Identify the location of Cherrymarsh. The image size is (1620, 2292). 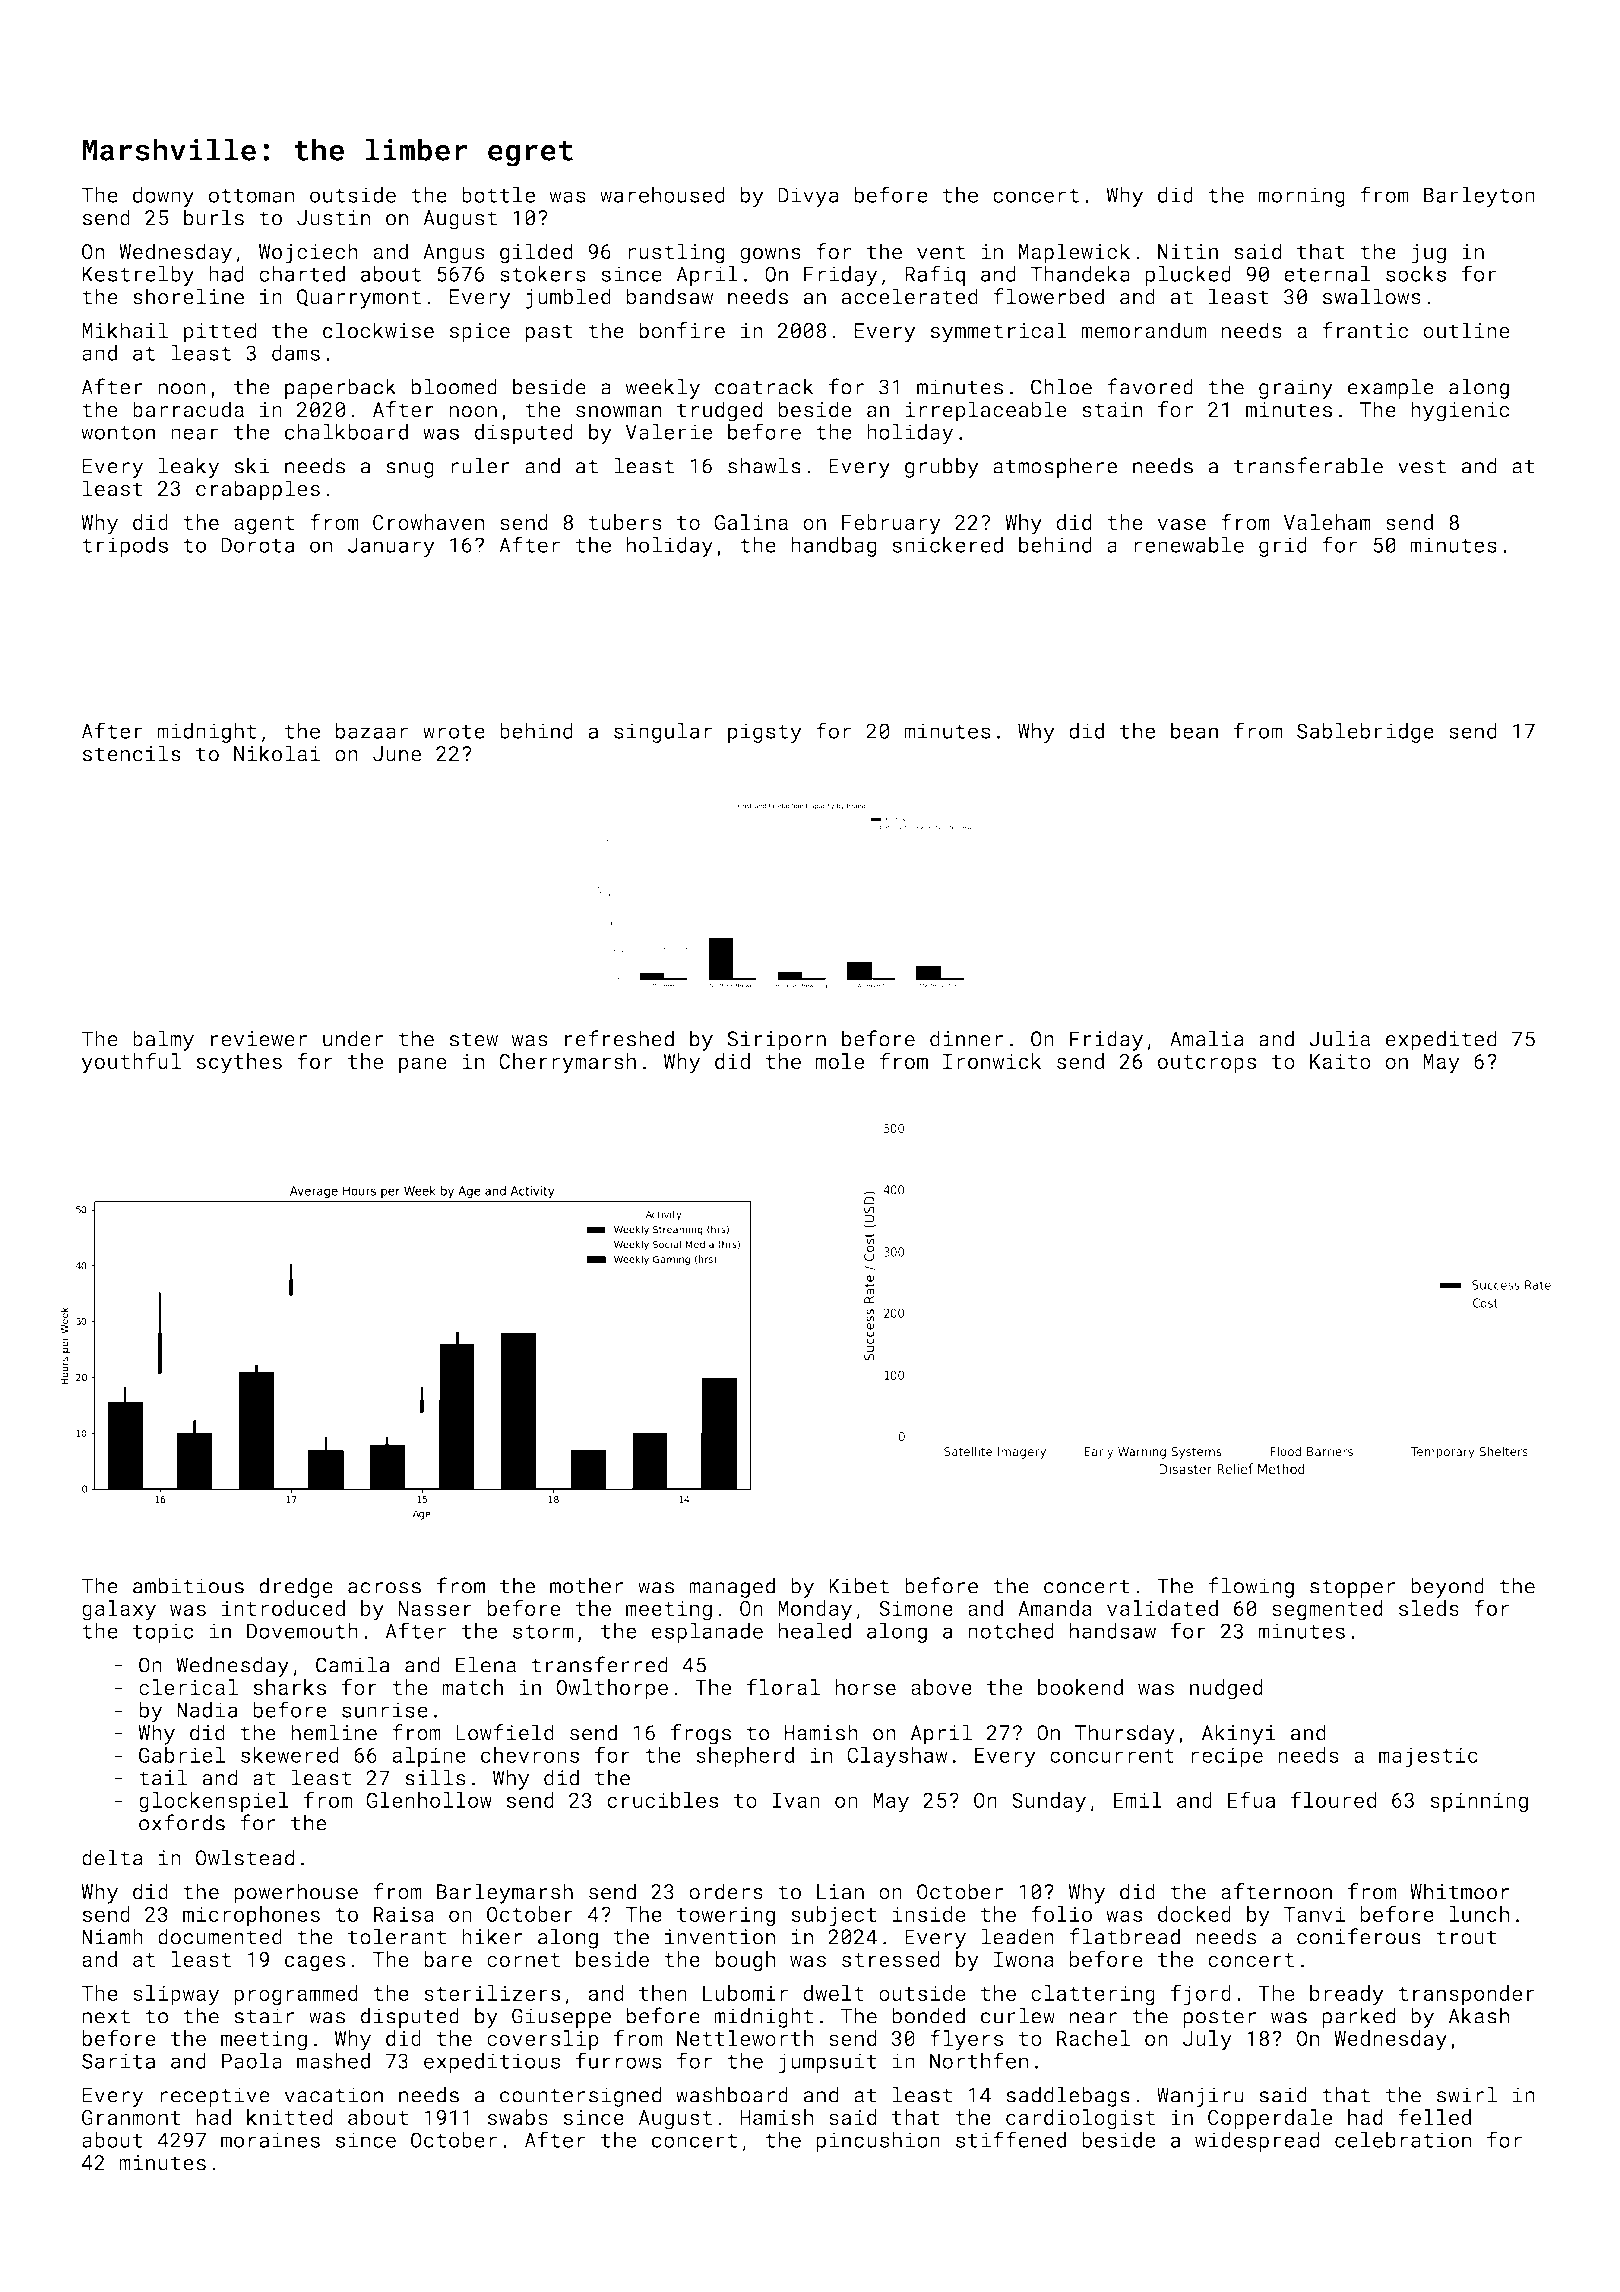
(567, 1063).
